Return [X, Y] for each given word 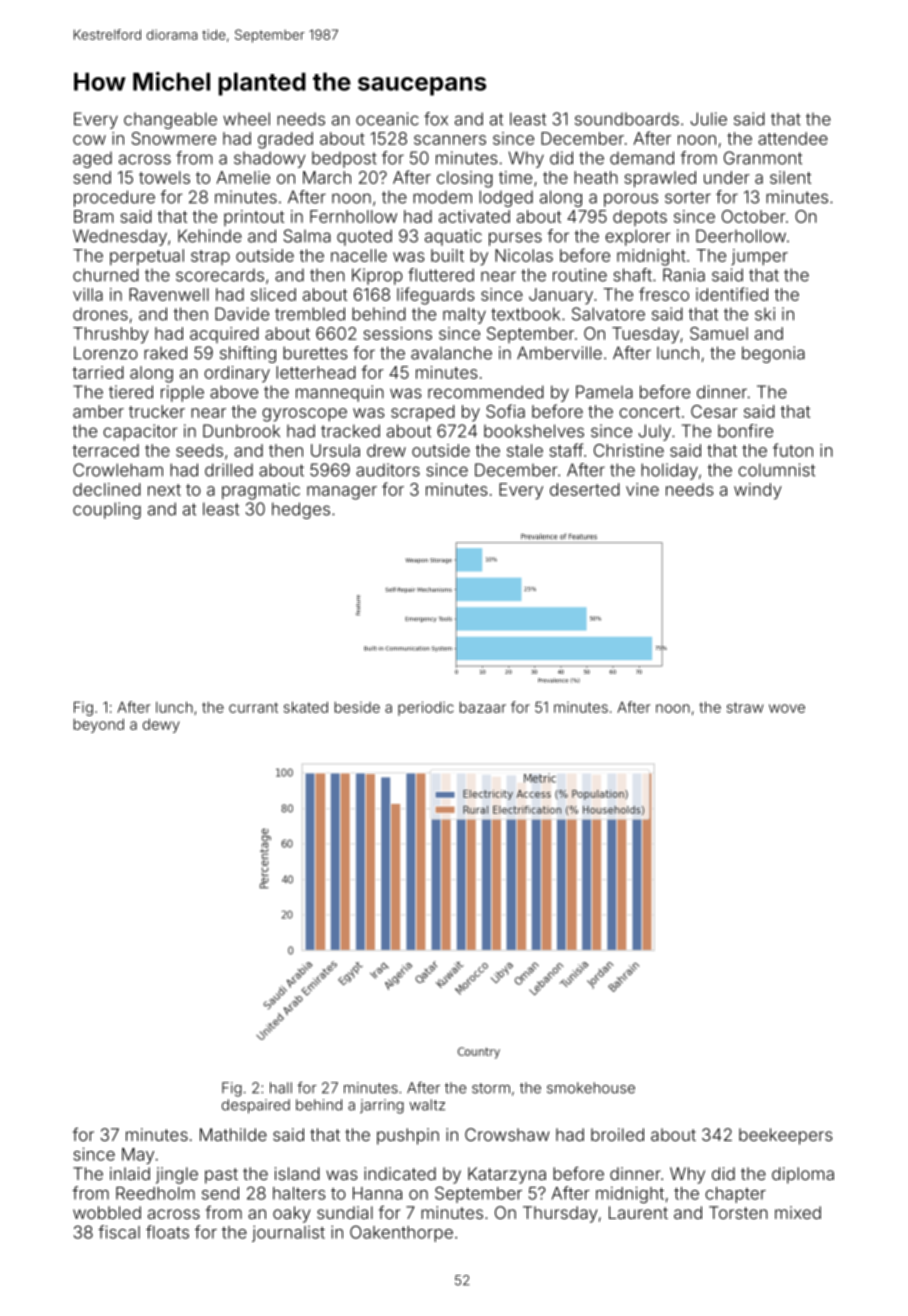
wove [787, 708]
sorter [688, 197]
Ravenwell [169, 294]
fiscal [119, 1232]
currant [253, 707]
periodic [426, 708]
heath [596, 177]
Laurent [638, 1212]
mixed [798, 1212]
